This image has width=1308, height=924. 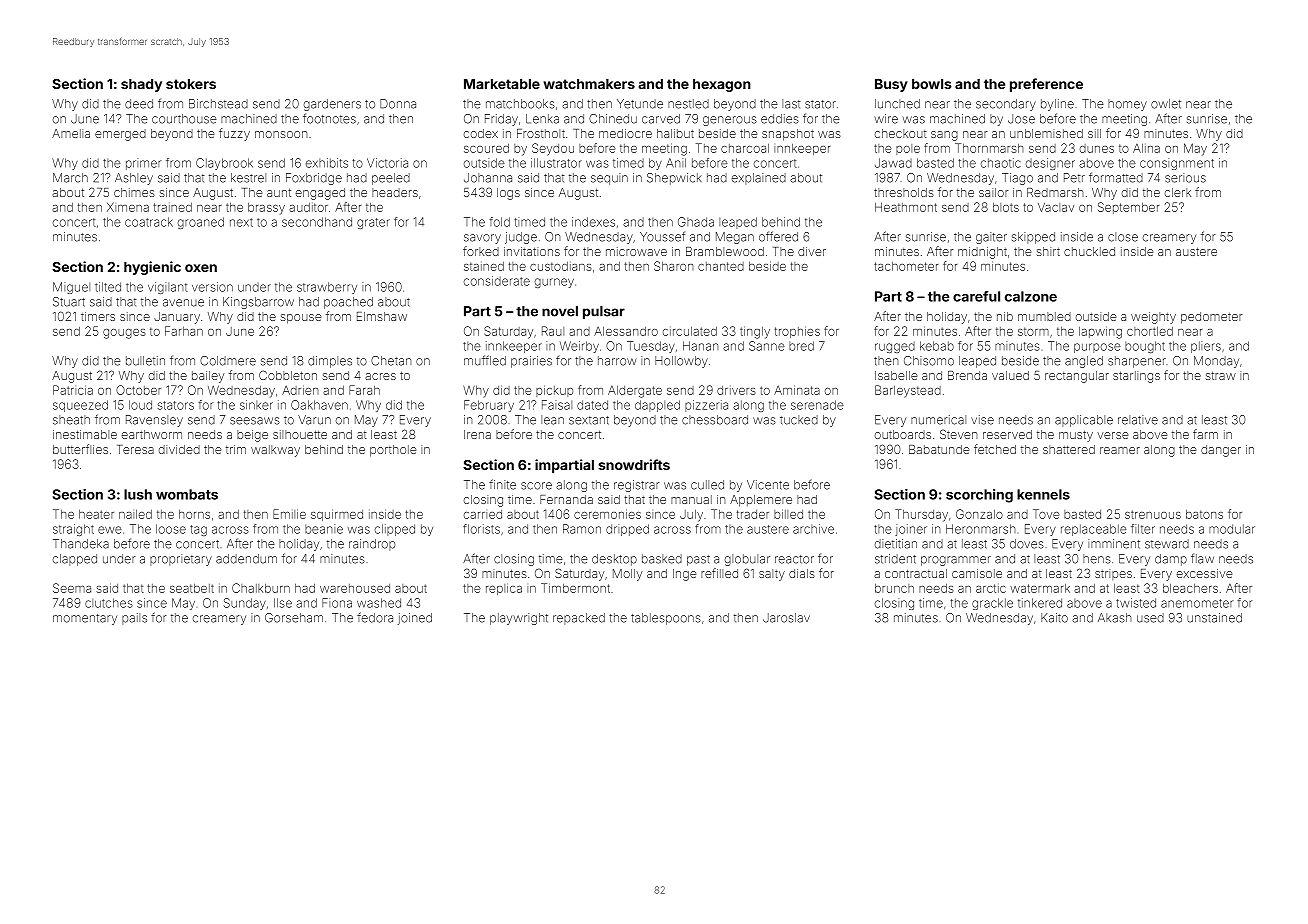 What do you see at coordinates (1115, 618) in the image?
I see `Akash` at bounding box center [1115, 618].
